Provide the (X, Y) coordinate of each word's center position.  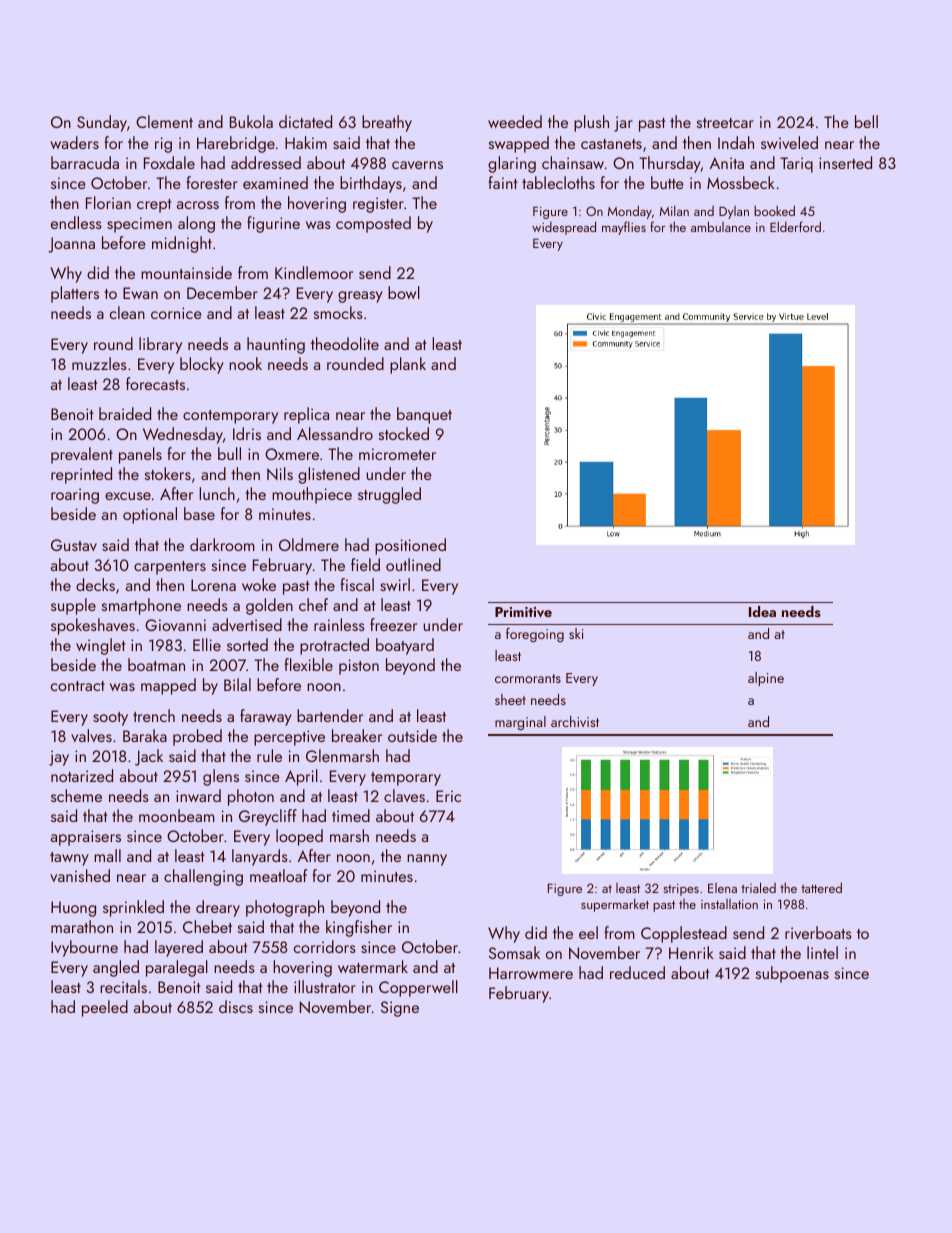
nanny (427, 860)
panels (140, 455)
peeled (105, 1008)
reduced (637, 972)
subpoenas (792, 974)
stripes (681, 890)
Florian (108, 202)
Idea (762, 611)
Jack (149, 757)
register (378, 205)
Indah (736, 142)
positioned (410, 546)
